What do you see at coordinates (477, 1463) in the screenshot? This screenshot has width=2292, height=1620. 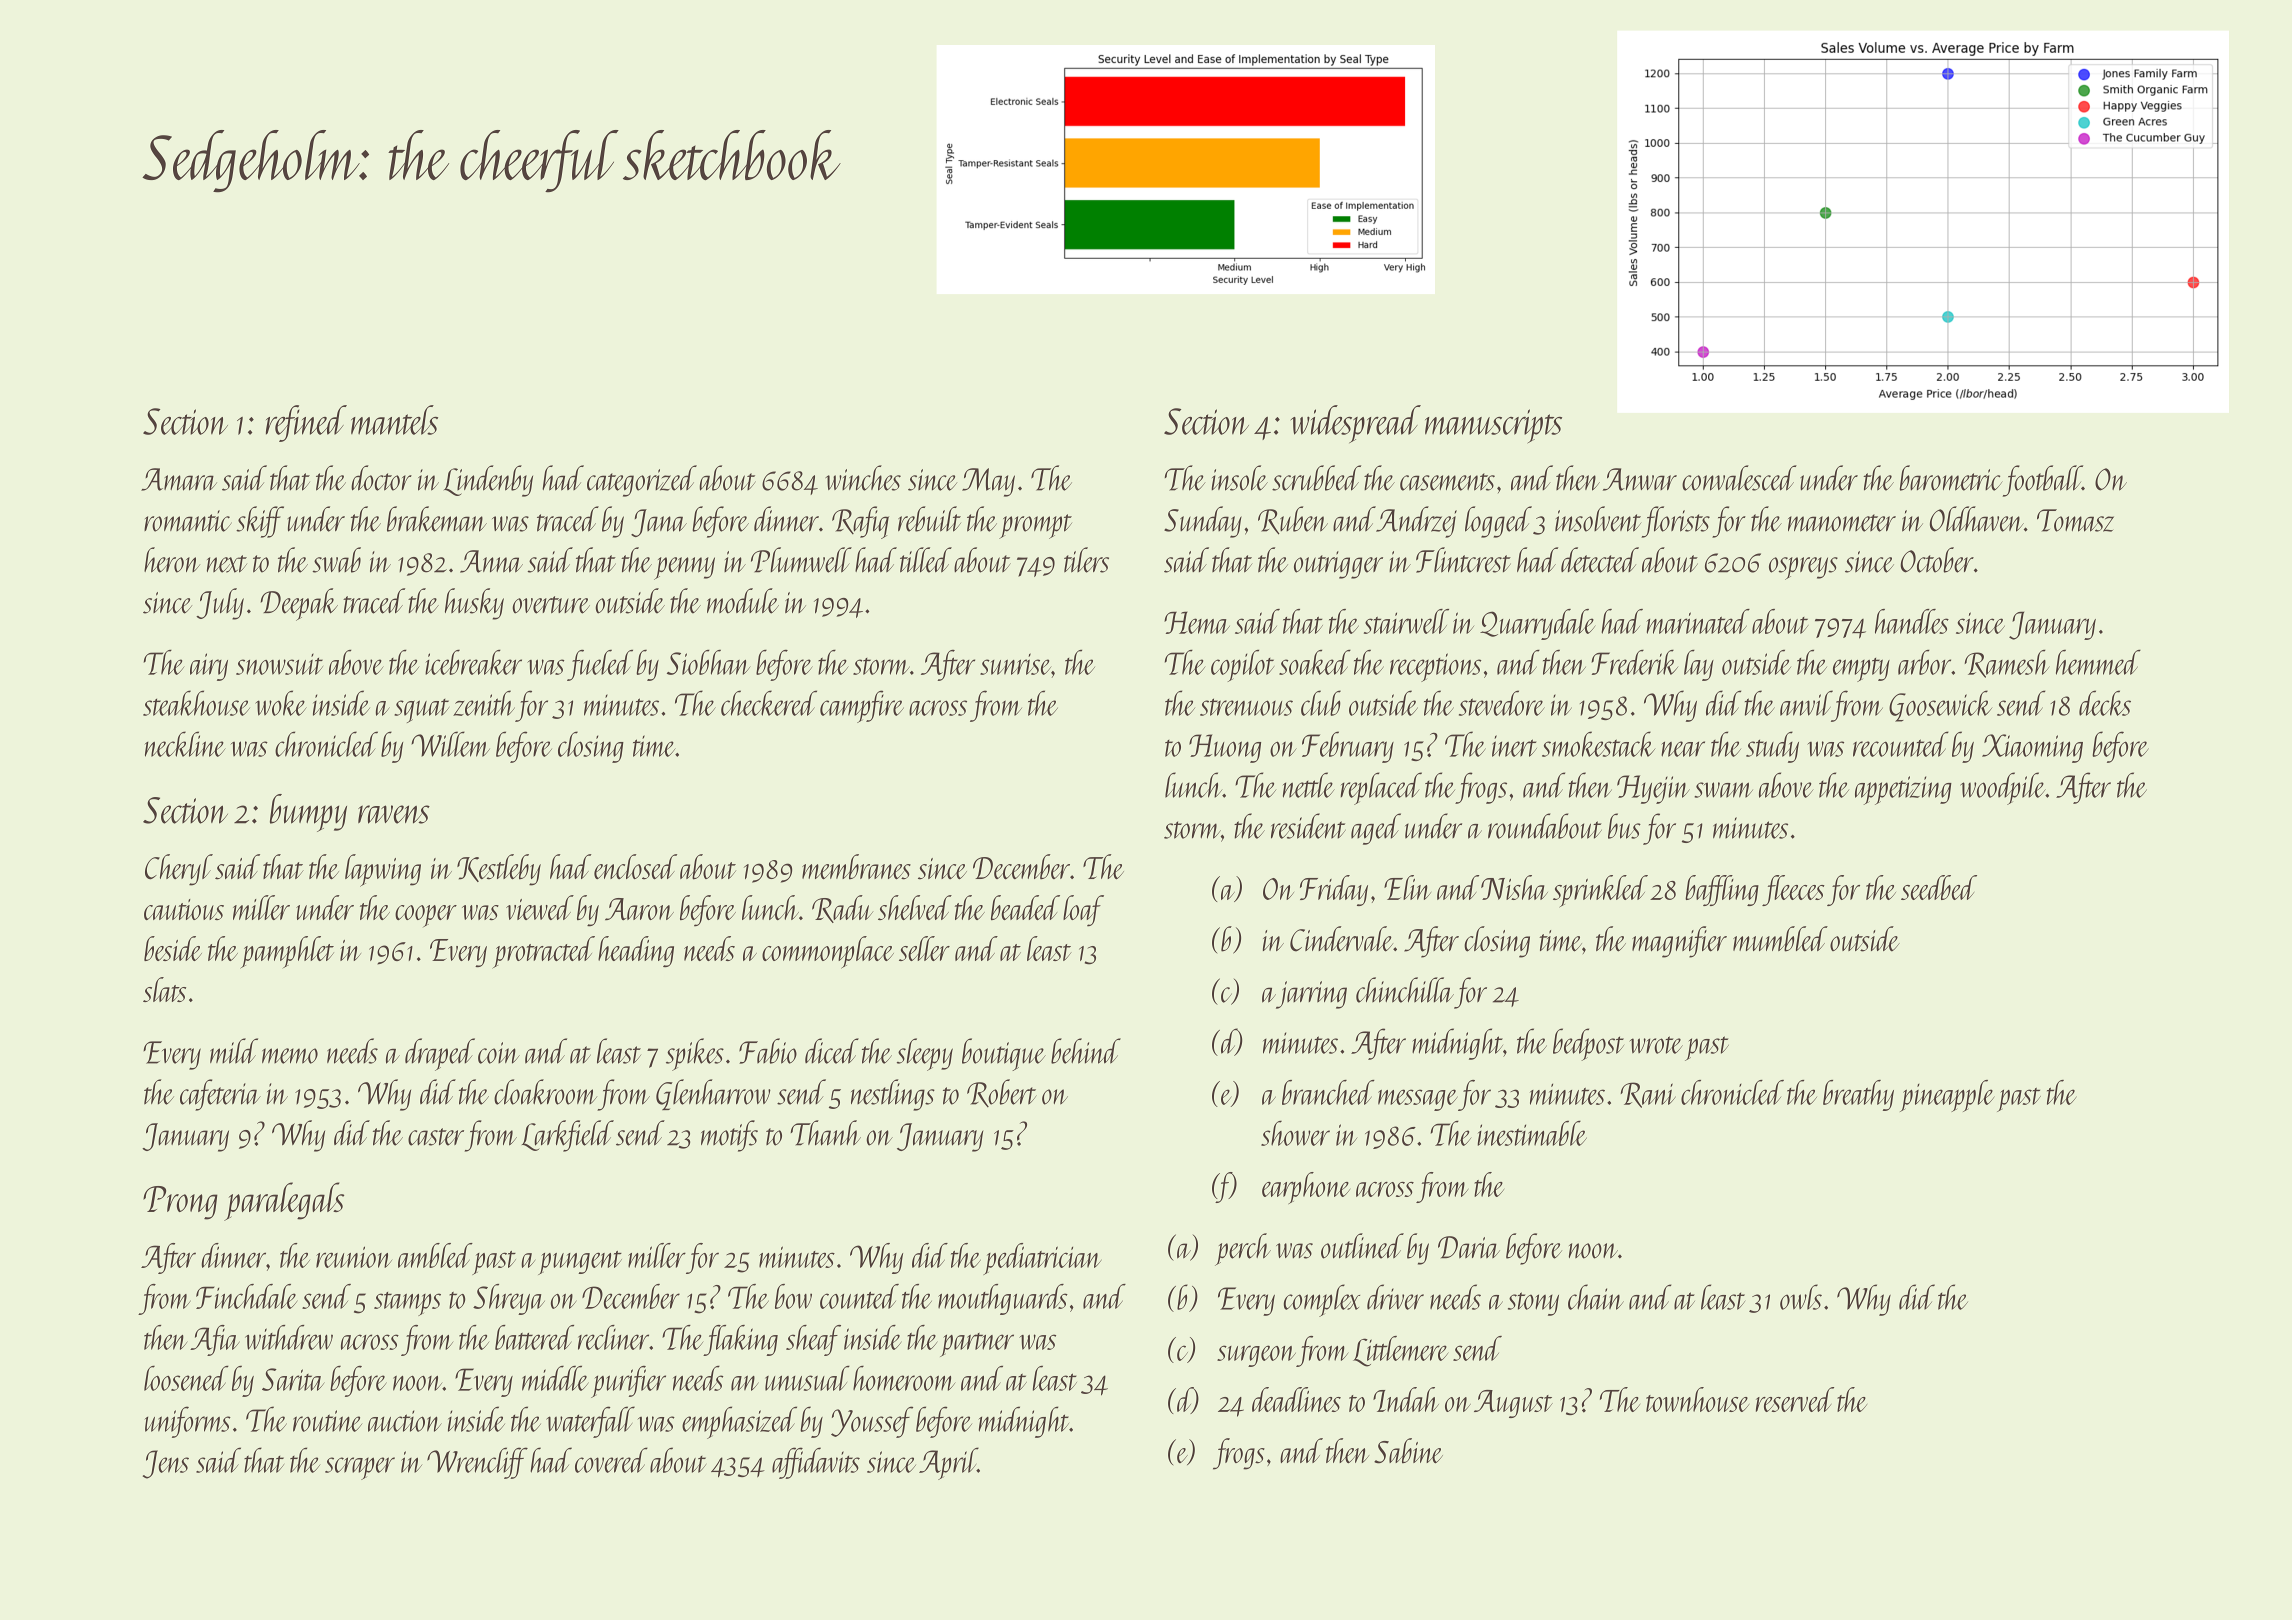 I see `Wrencliff` at bounding box center [477, 1463].
